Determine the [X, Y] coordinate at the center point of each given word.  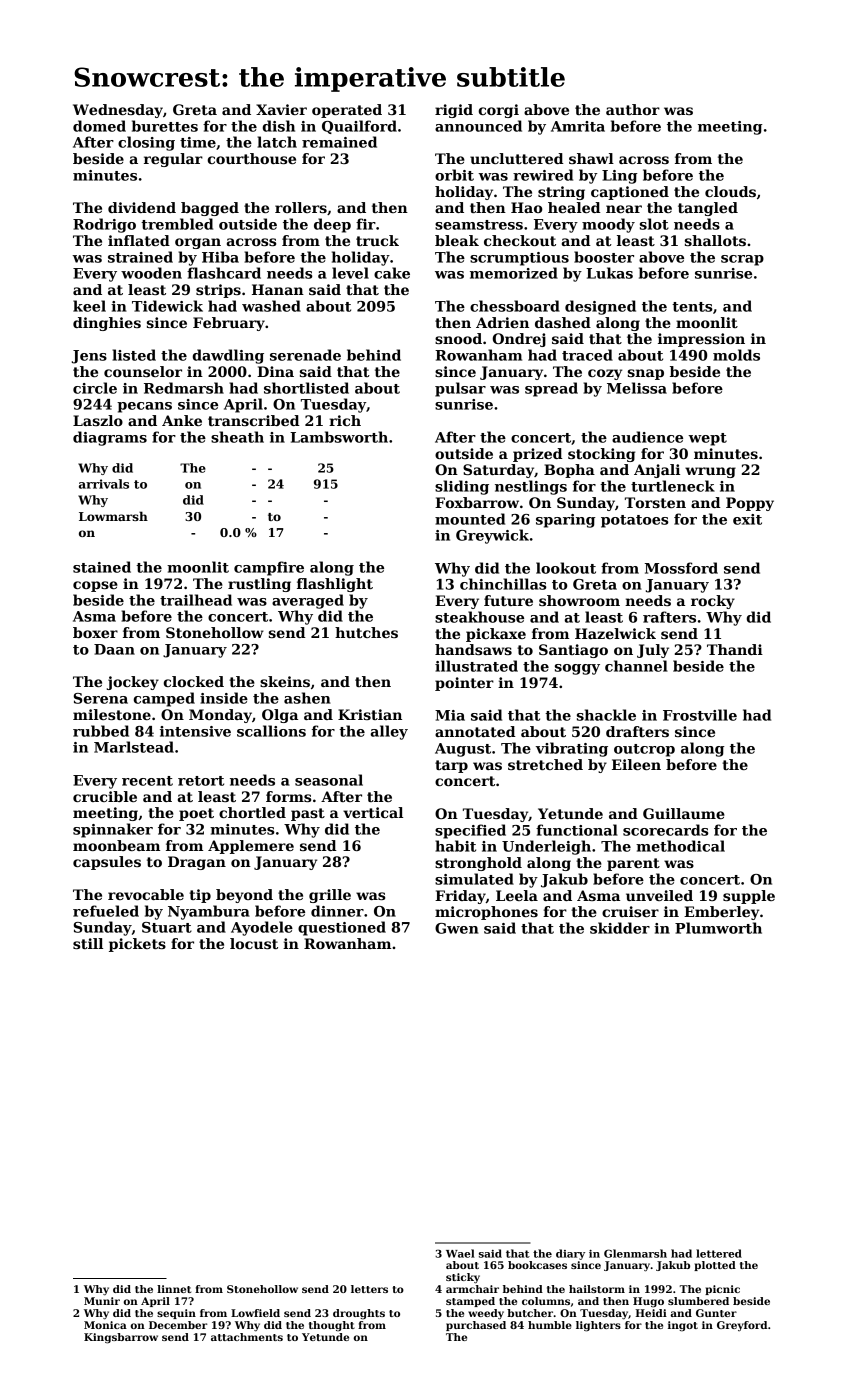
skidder [620, 928]
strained [140, 257]
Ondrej [519, 340]
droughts [359, 1314]
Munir [102, 1301]
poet [196, 814]
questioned [342, 928]
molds [736, 355]
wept [707, 439]
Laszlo [98, 420]
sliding [462, 487]
